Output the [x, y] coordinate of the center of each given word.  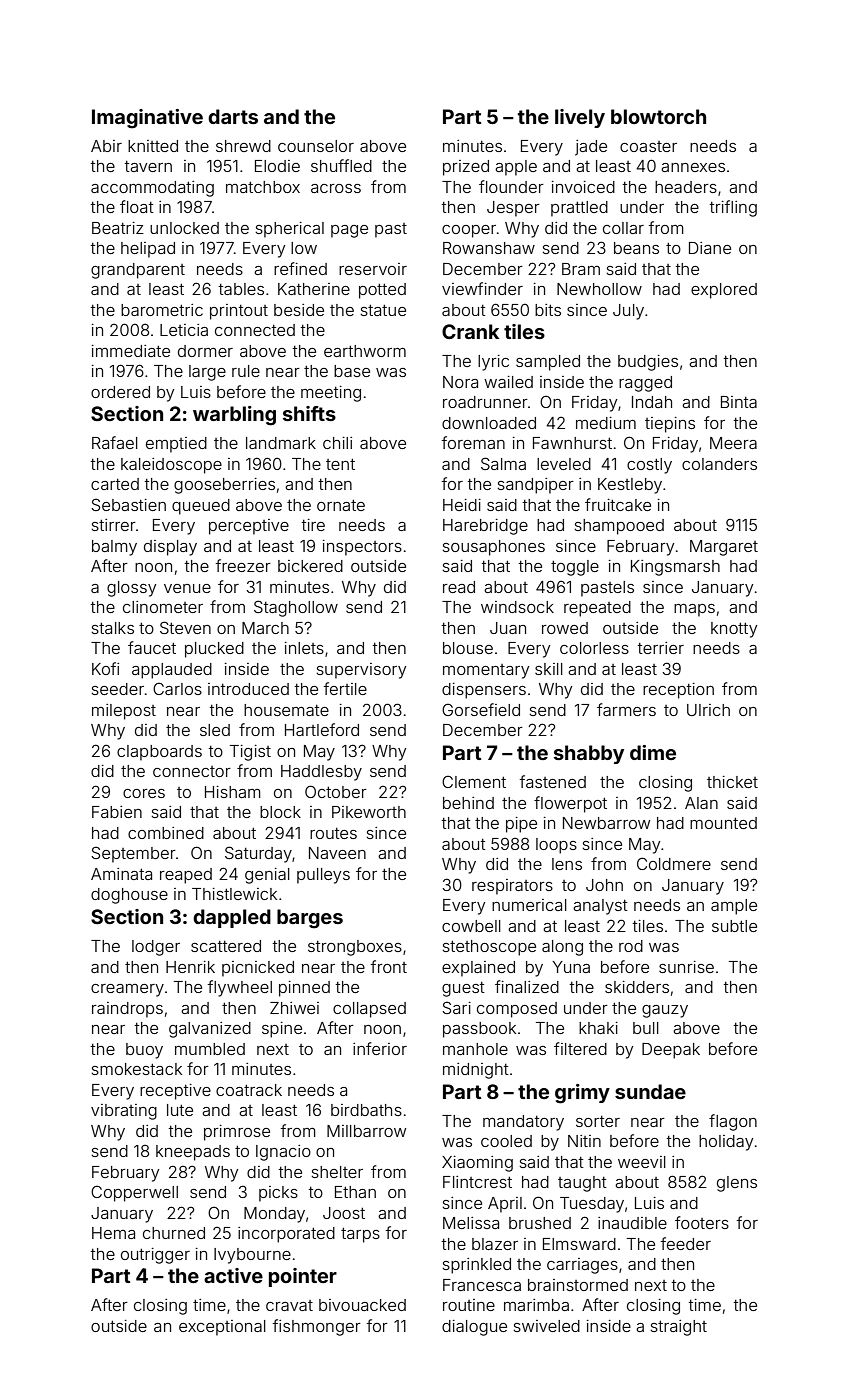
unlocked [184, 228]
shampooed [619, 527]
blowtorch [658, 116]
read [459, 587]
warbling [234, 416]
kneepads [193, 1153]
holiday [726, 1143]
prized [466, 168]
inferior [380, 1048]
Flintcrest [477, 1182]
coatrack [249, 1090]
